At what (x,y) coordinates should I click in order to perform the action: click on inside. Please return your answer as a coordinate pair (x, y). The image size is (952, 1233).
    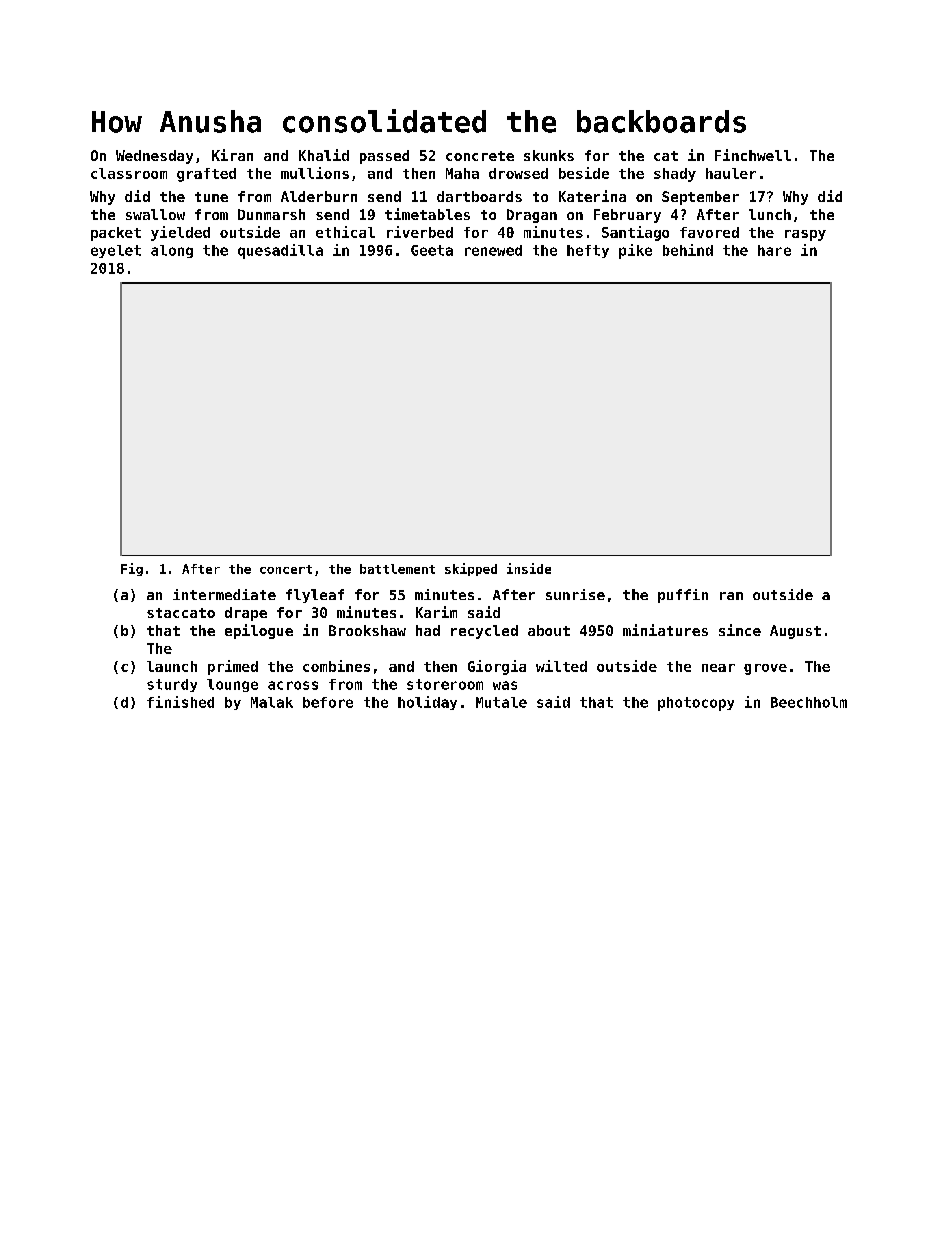
    Looking at the image, I should click on (529, 568).
